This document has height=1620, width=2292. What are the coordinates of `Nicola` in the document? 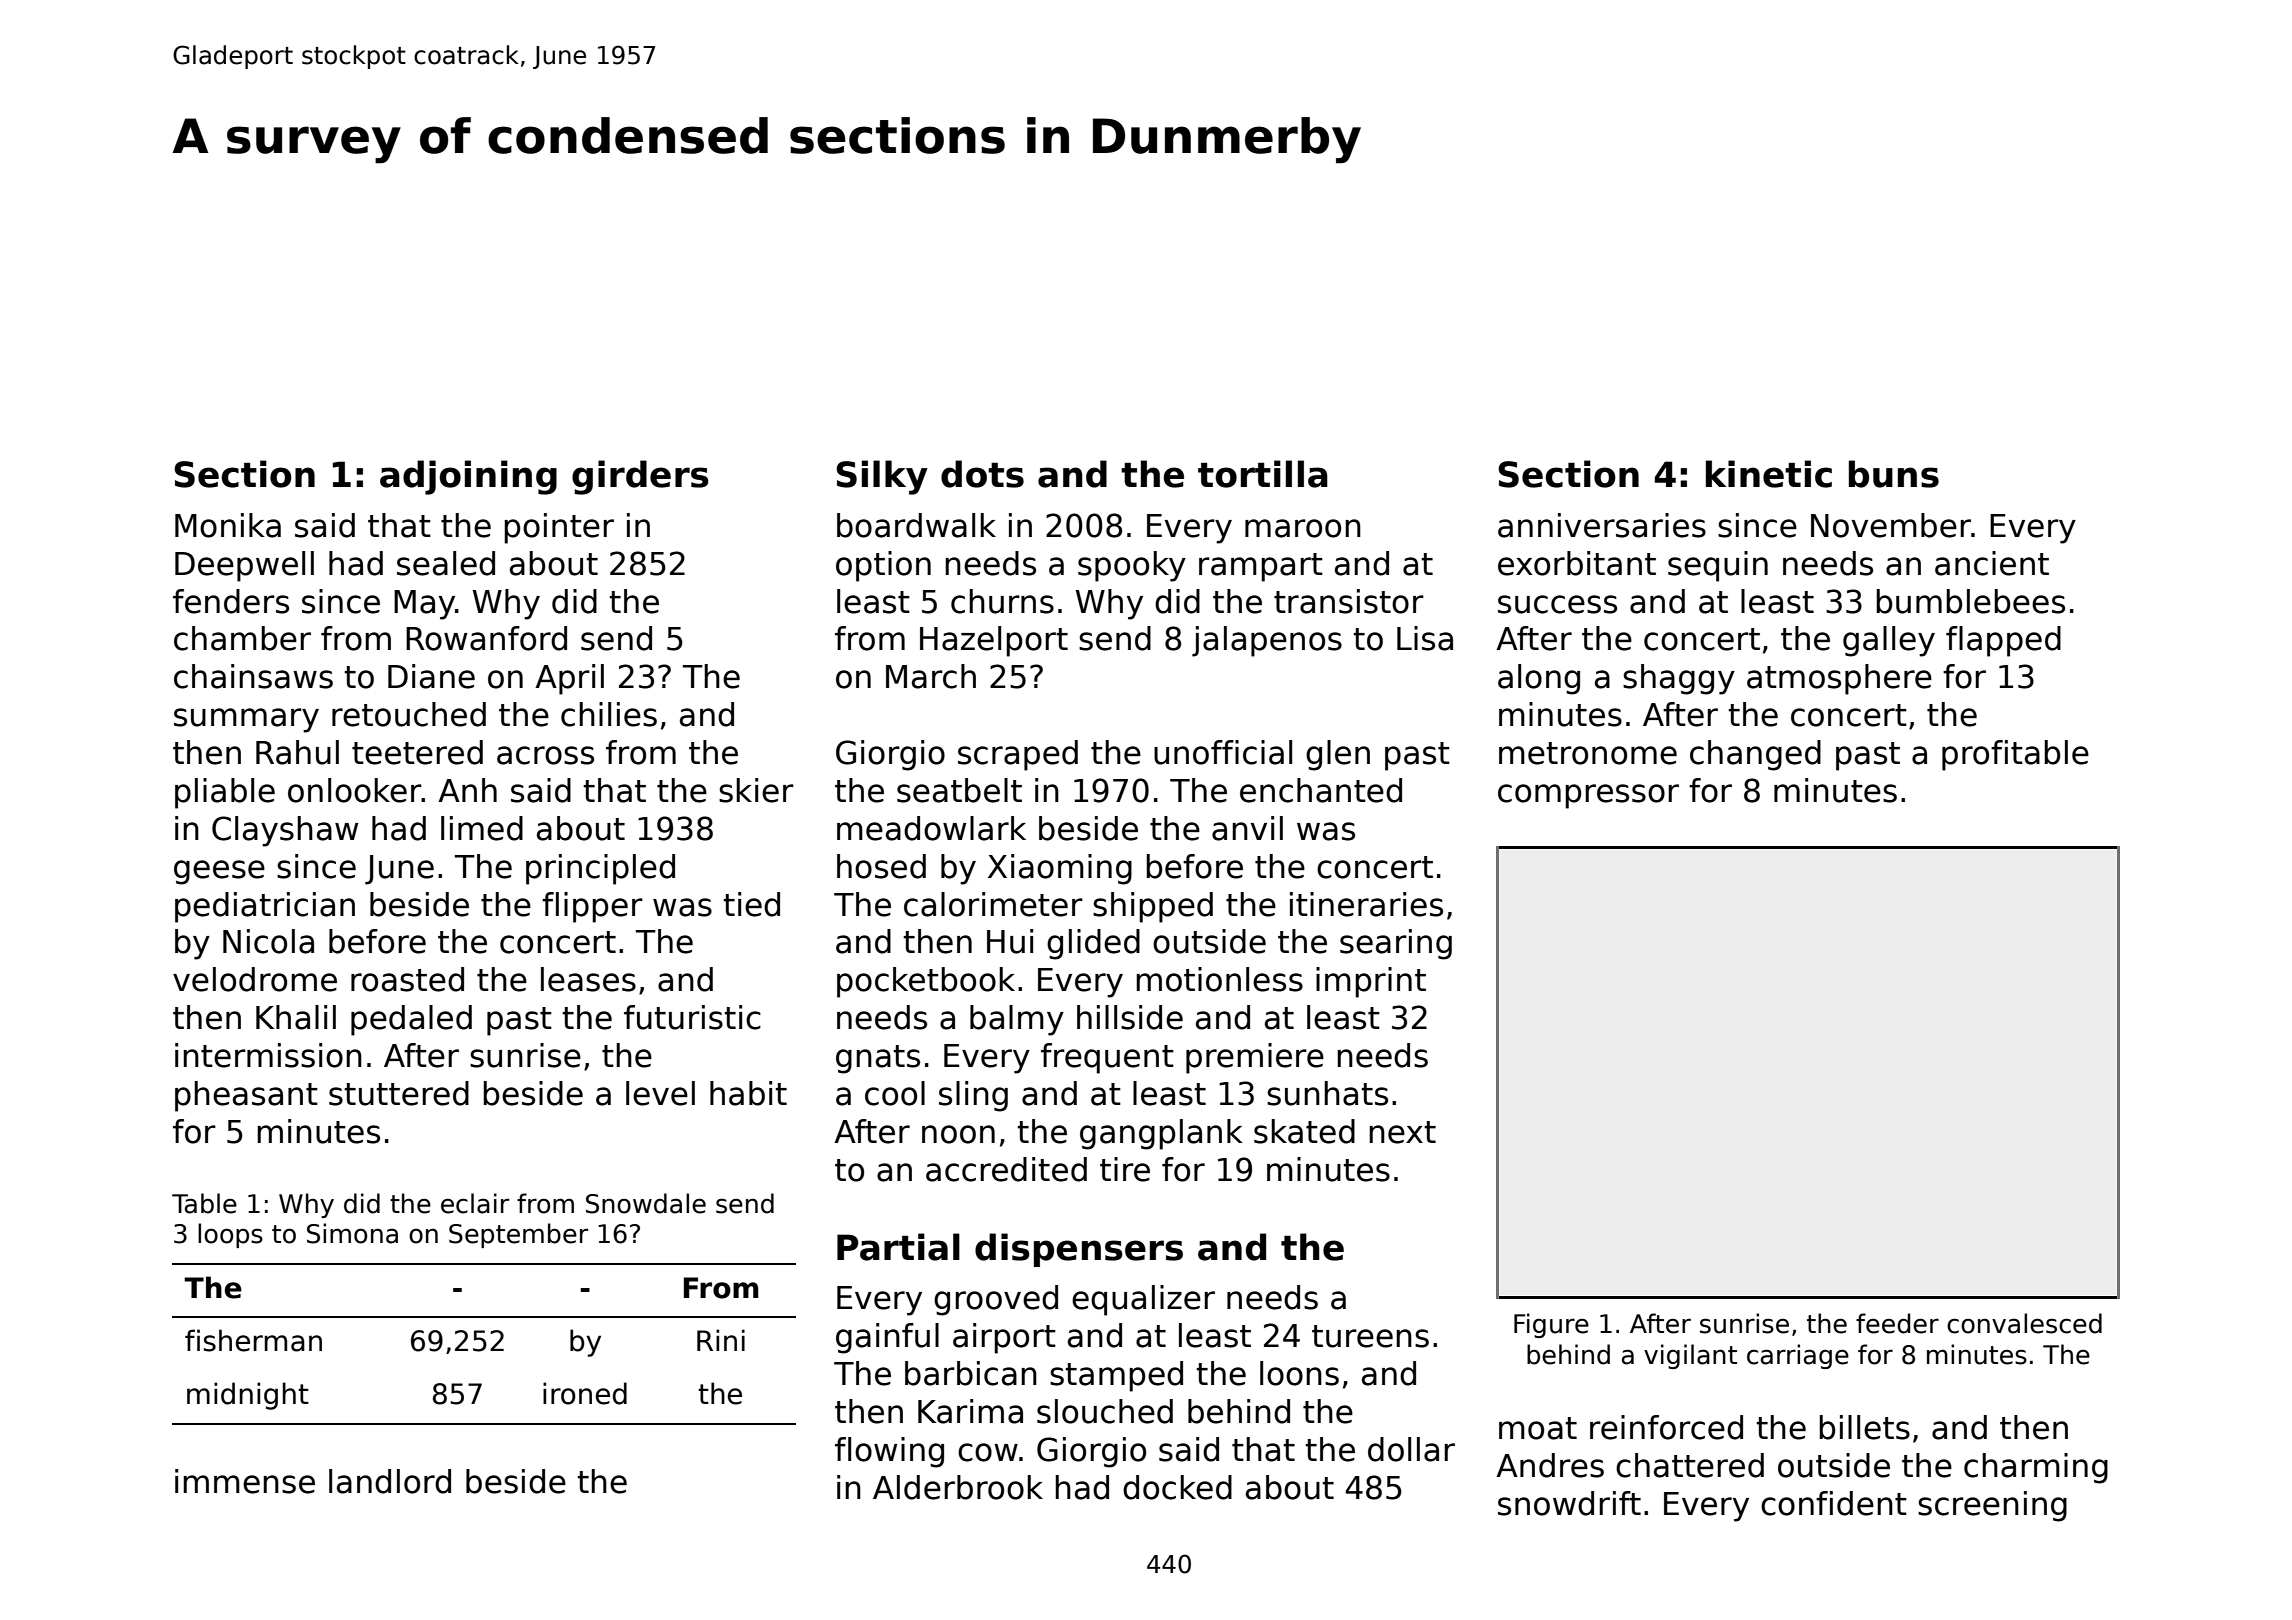 It's located at (268, 941).
